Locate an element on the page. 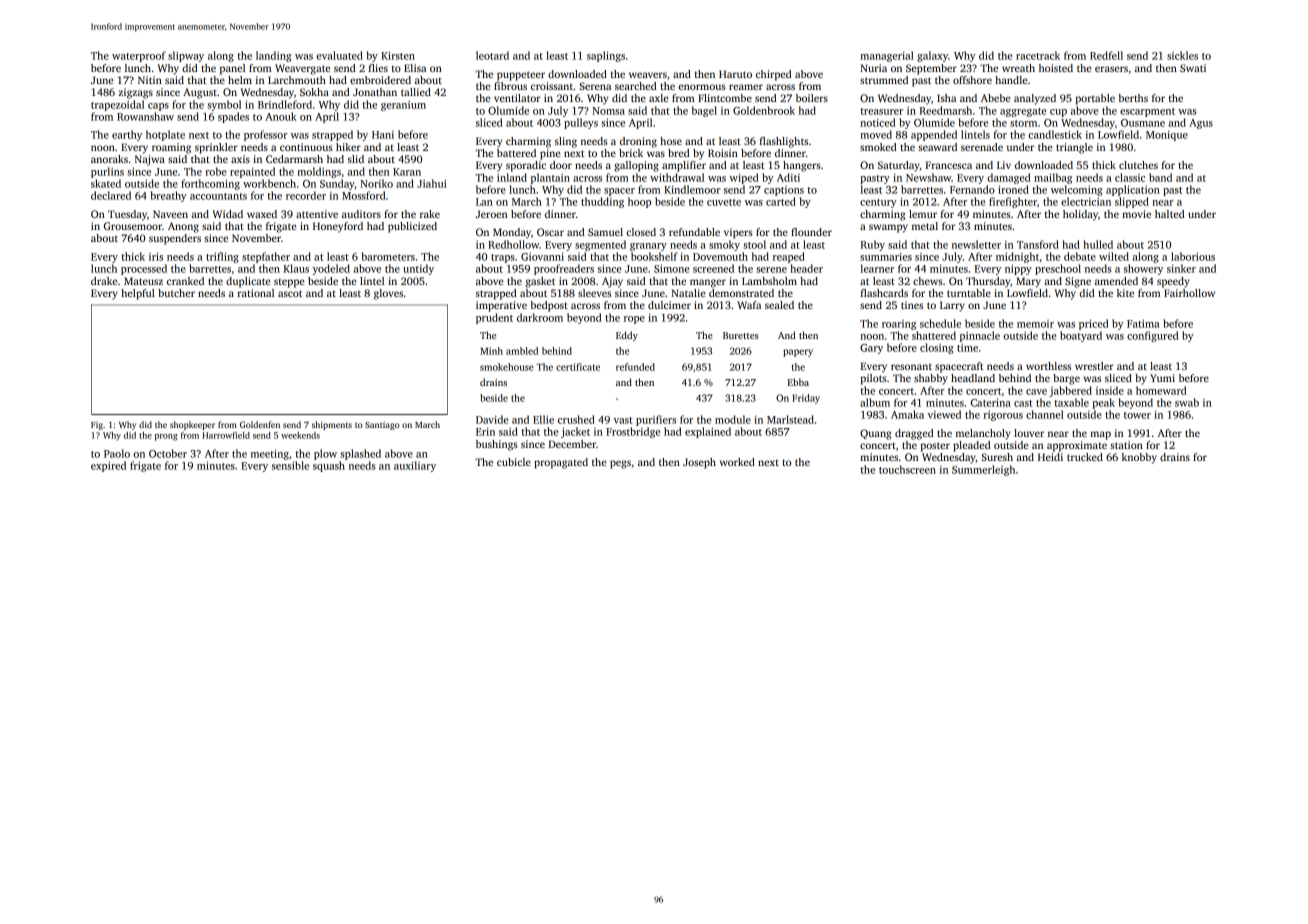 This document has width=1308, height=924. handle is located at coordinates (1011, 80).
